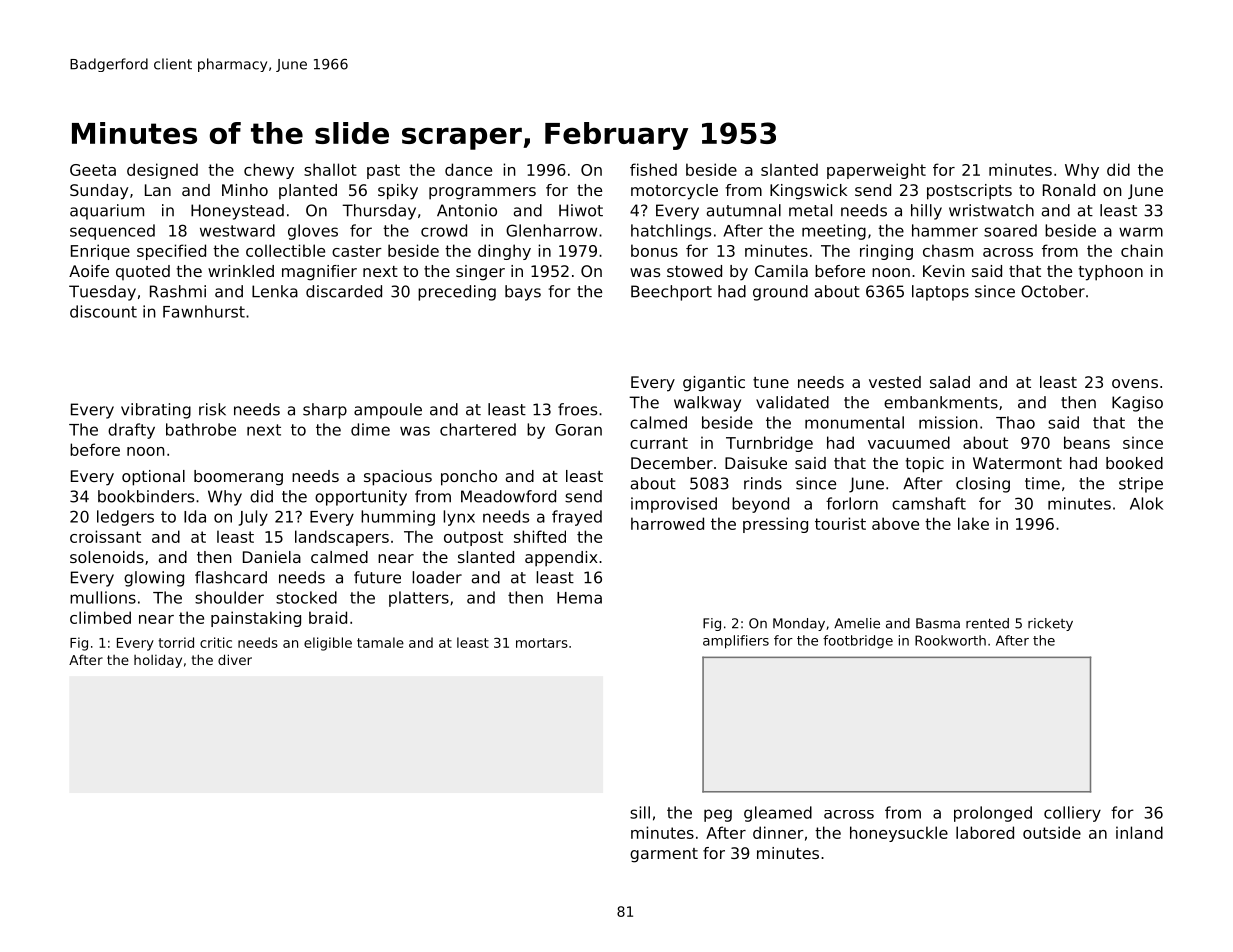 The image size is (1233, 952). Describe the element at coordinates (640, 812) in the screenshot. I see `sill` at that location.
